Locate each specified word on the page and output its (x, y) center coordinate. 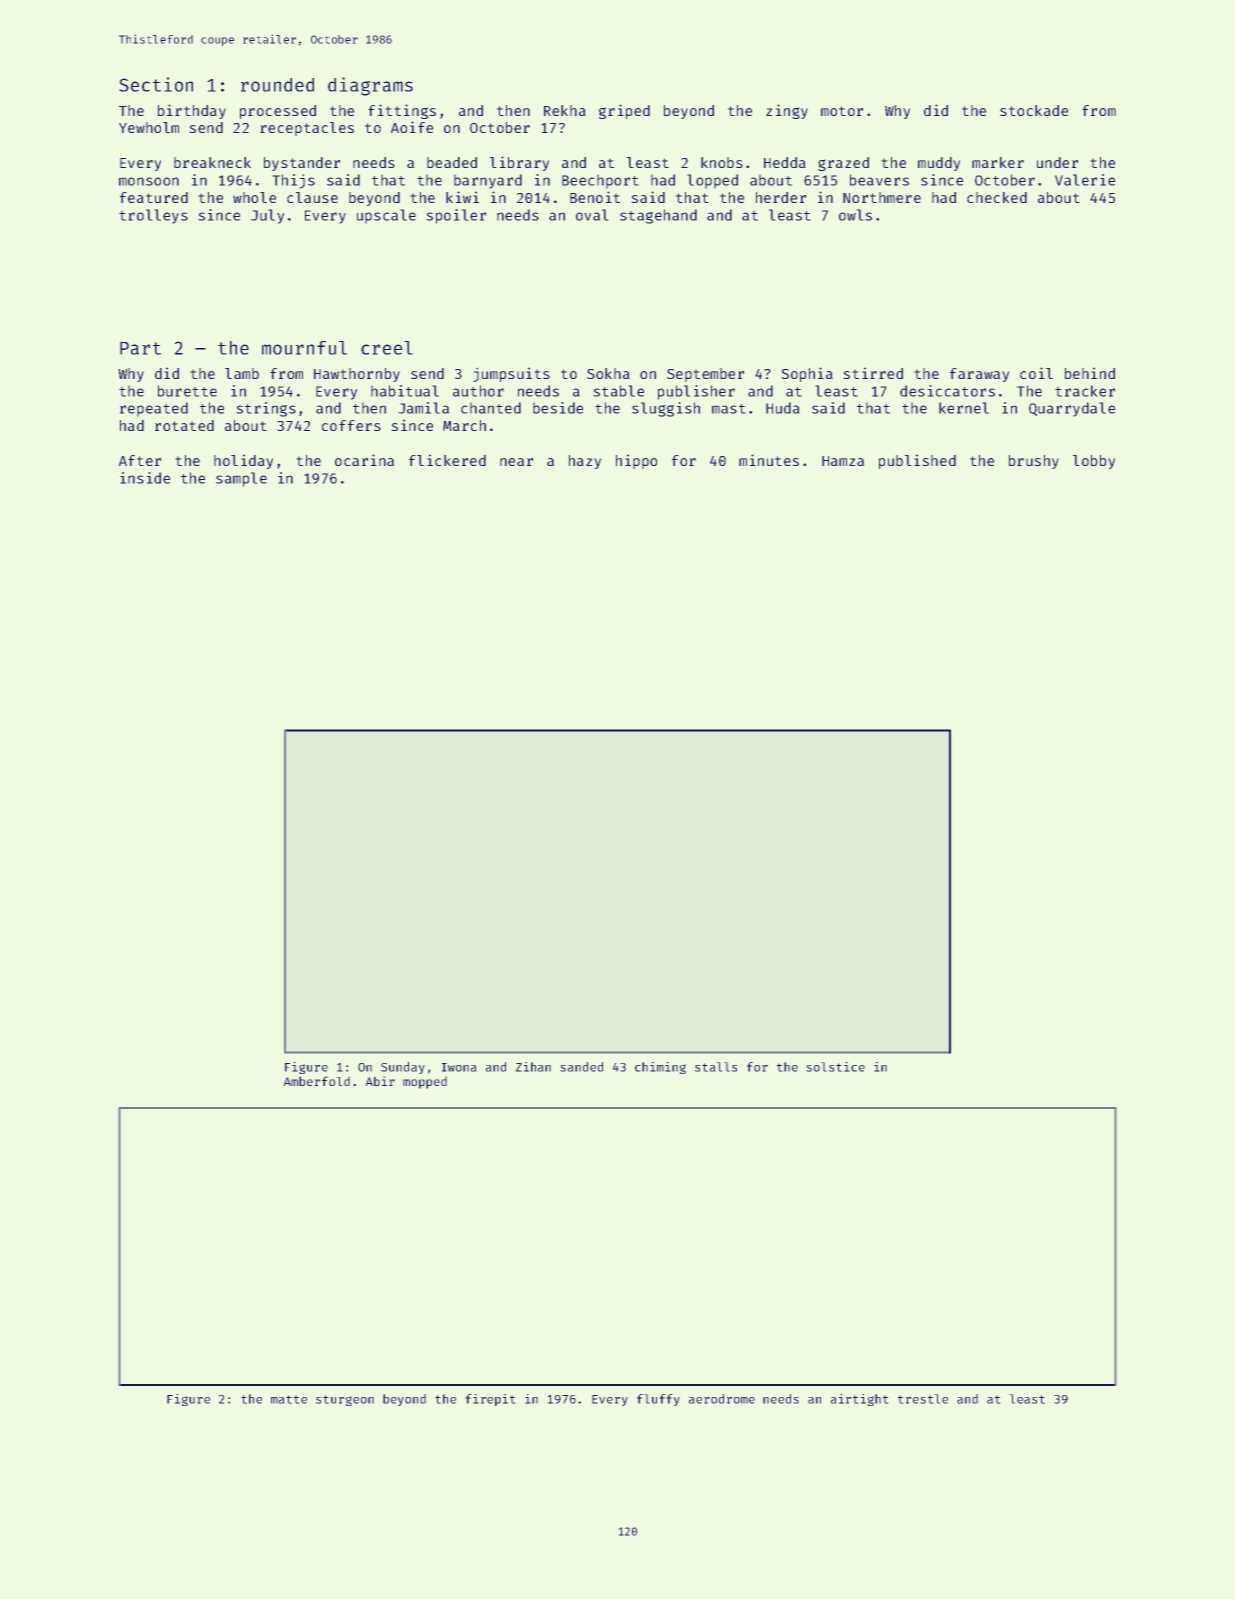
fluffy (658, 1400)
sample (241, 479)
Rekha (565, 110)
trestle (923, 1399)
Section (156, 84)
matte (289, 1399)
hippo (636, 461)
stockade (1034, 110)
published (917, 461)
